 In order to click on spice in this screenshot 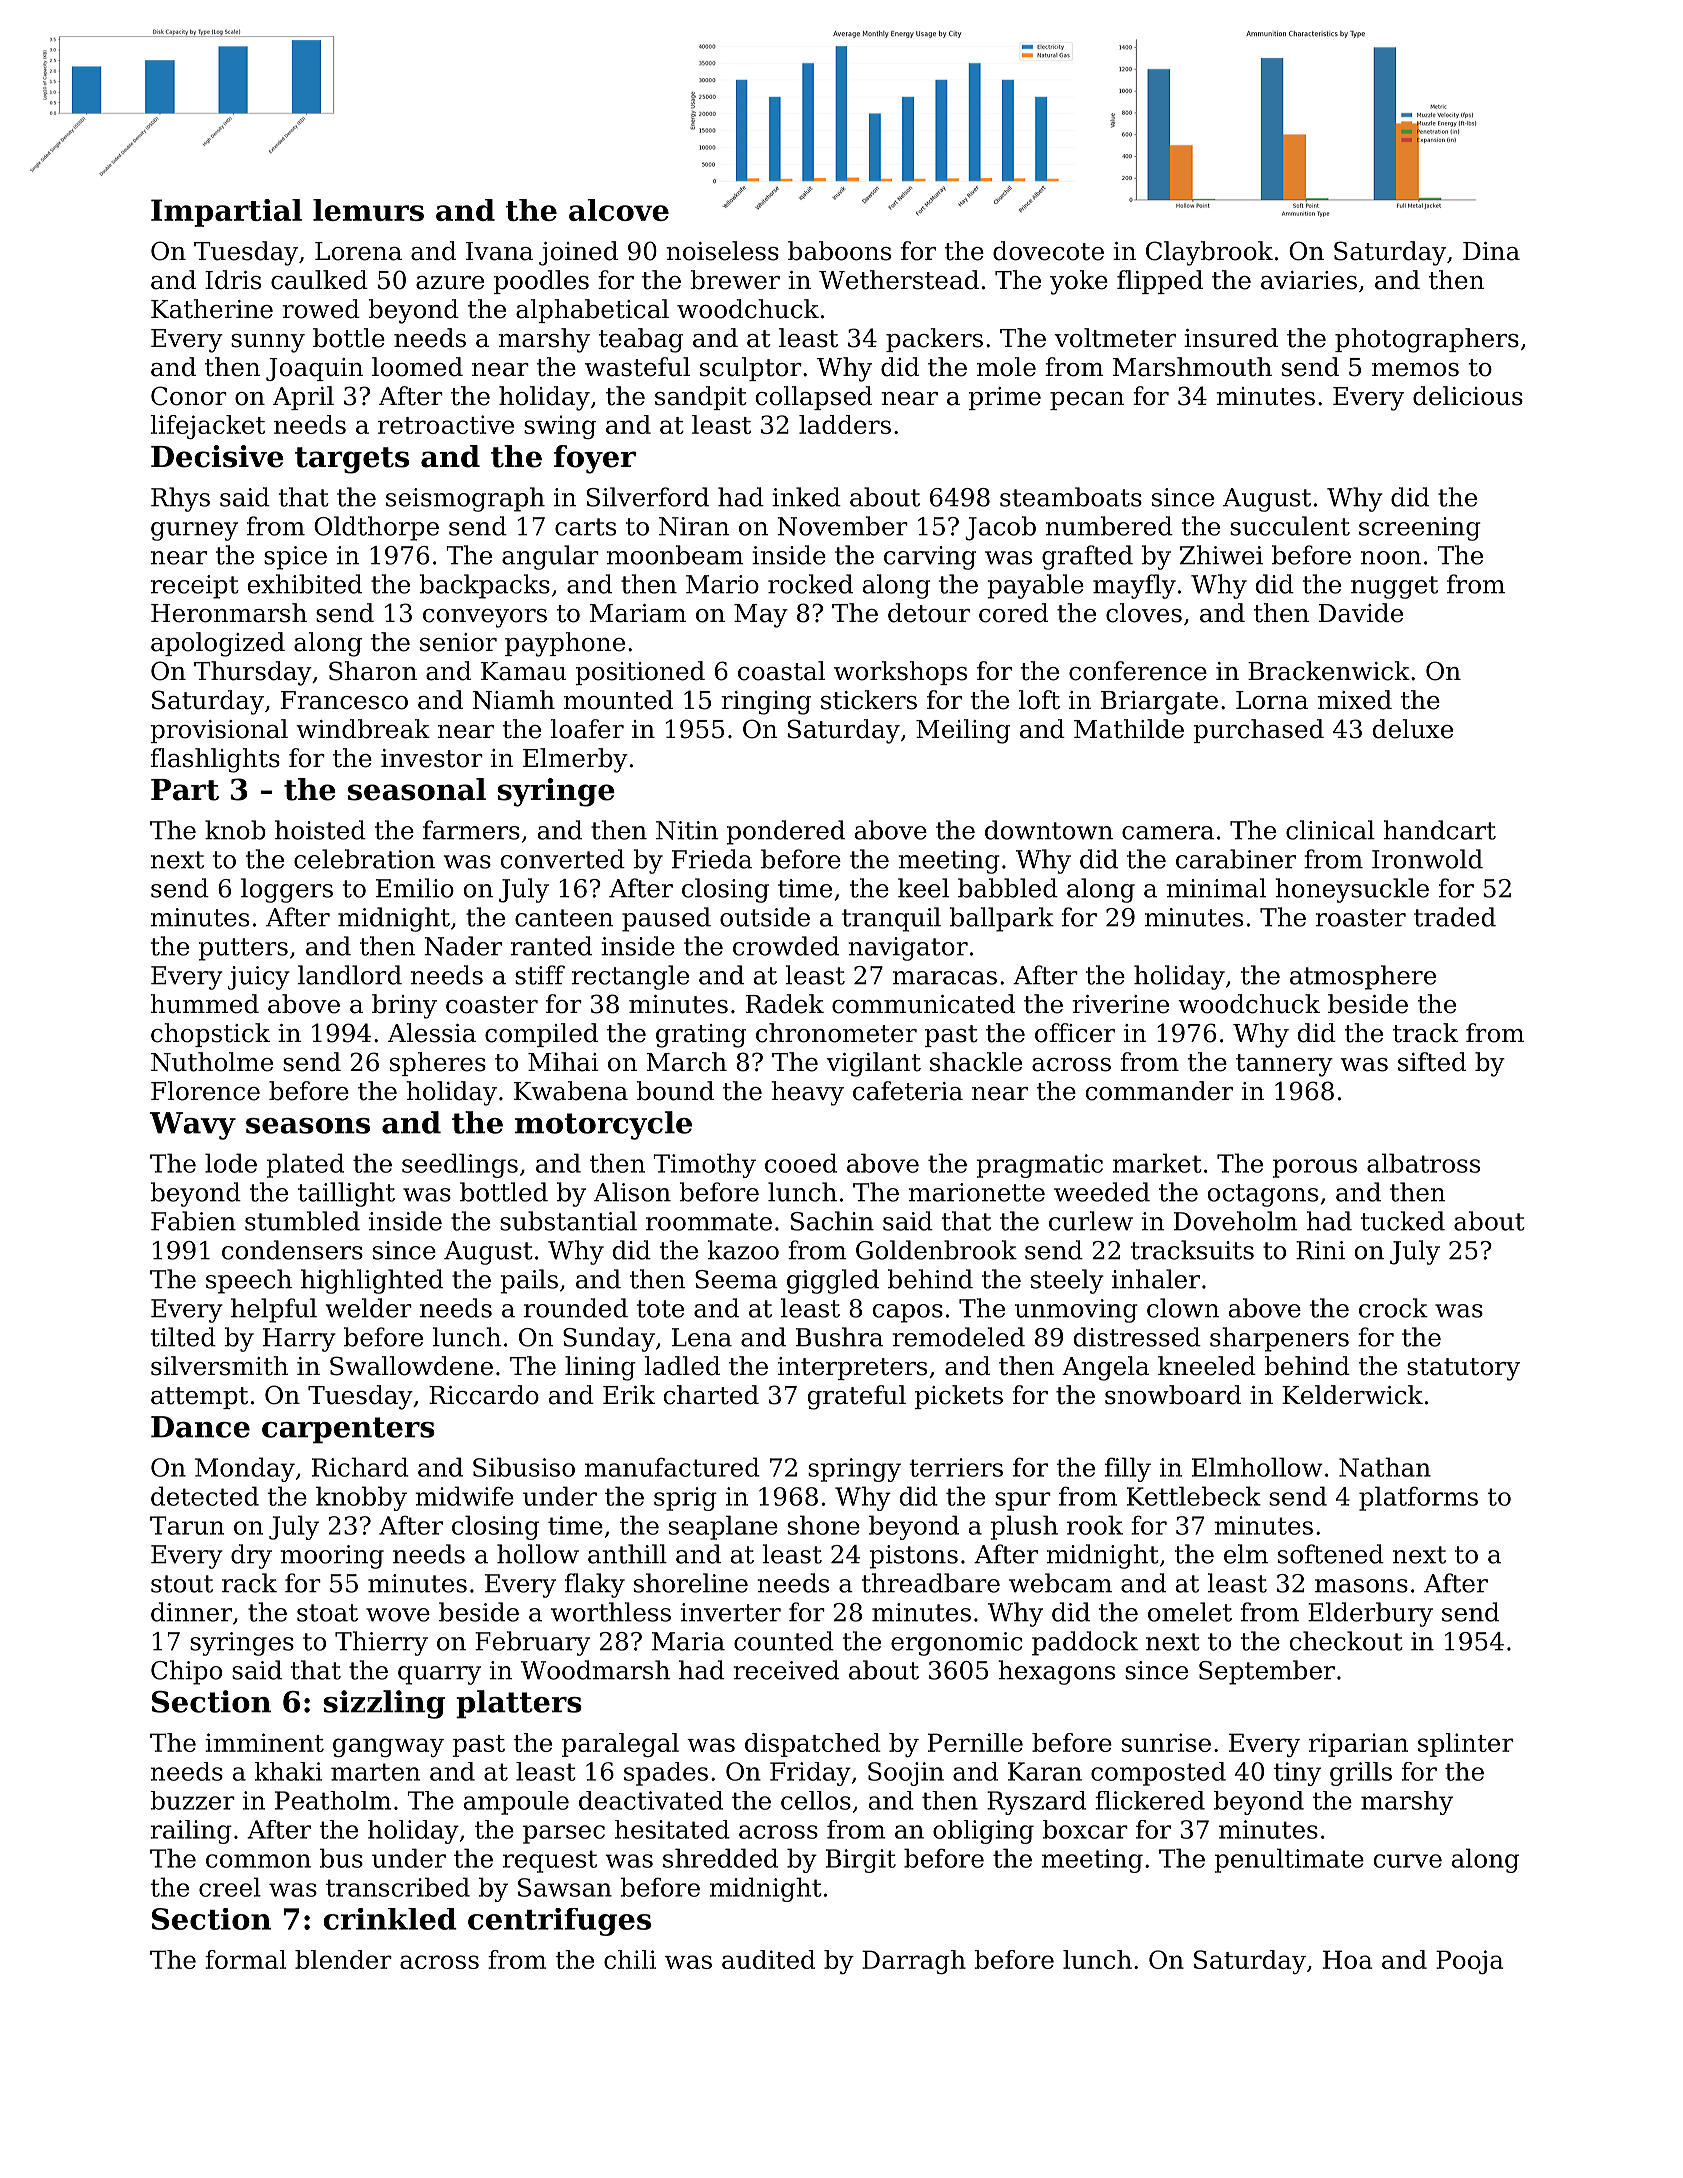, I will do `click(295, 558)`.
